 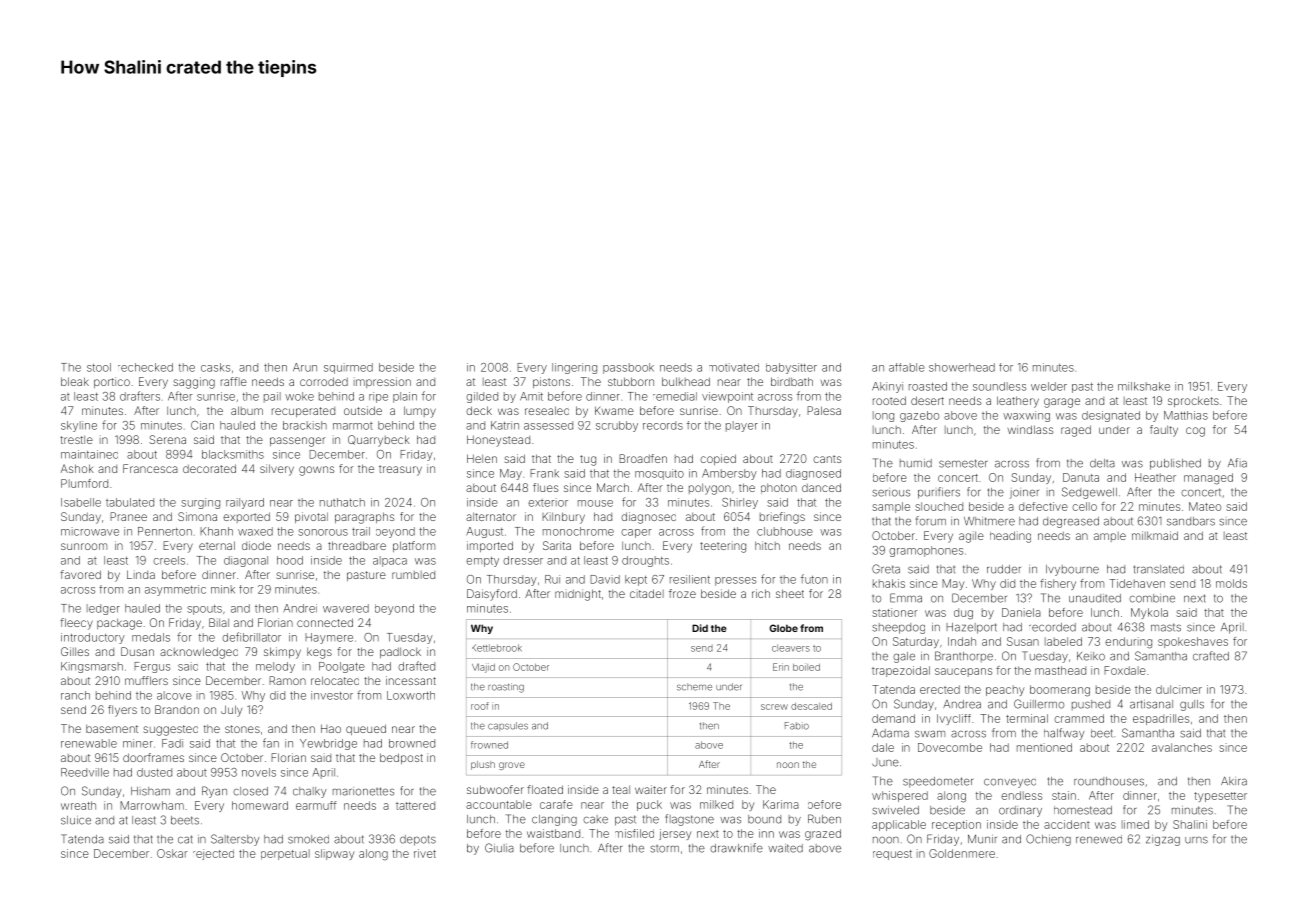 I want to click on Saltersby, so click(x=235, y=840).
